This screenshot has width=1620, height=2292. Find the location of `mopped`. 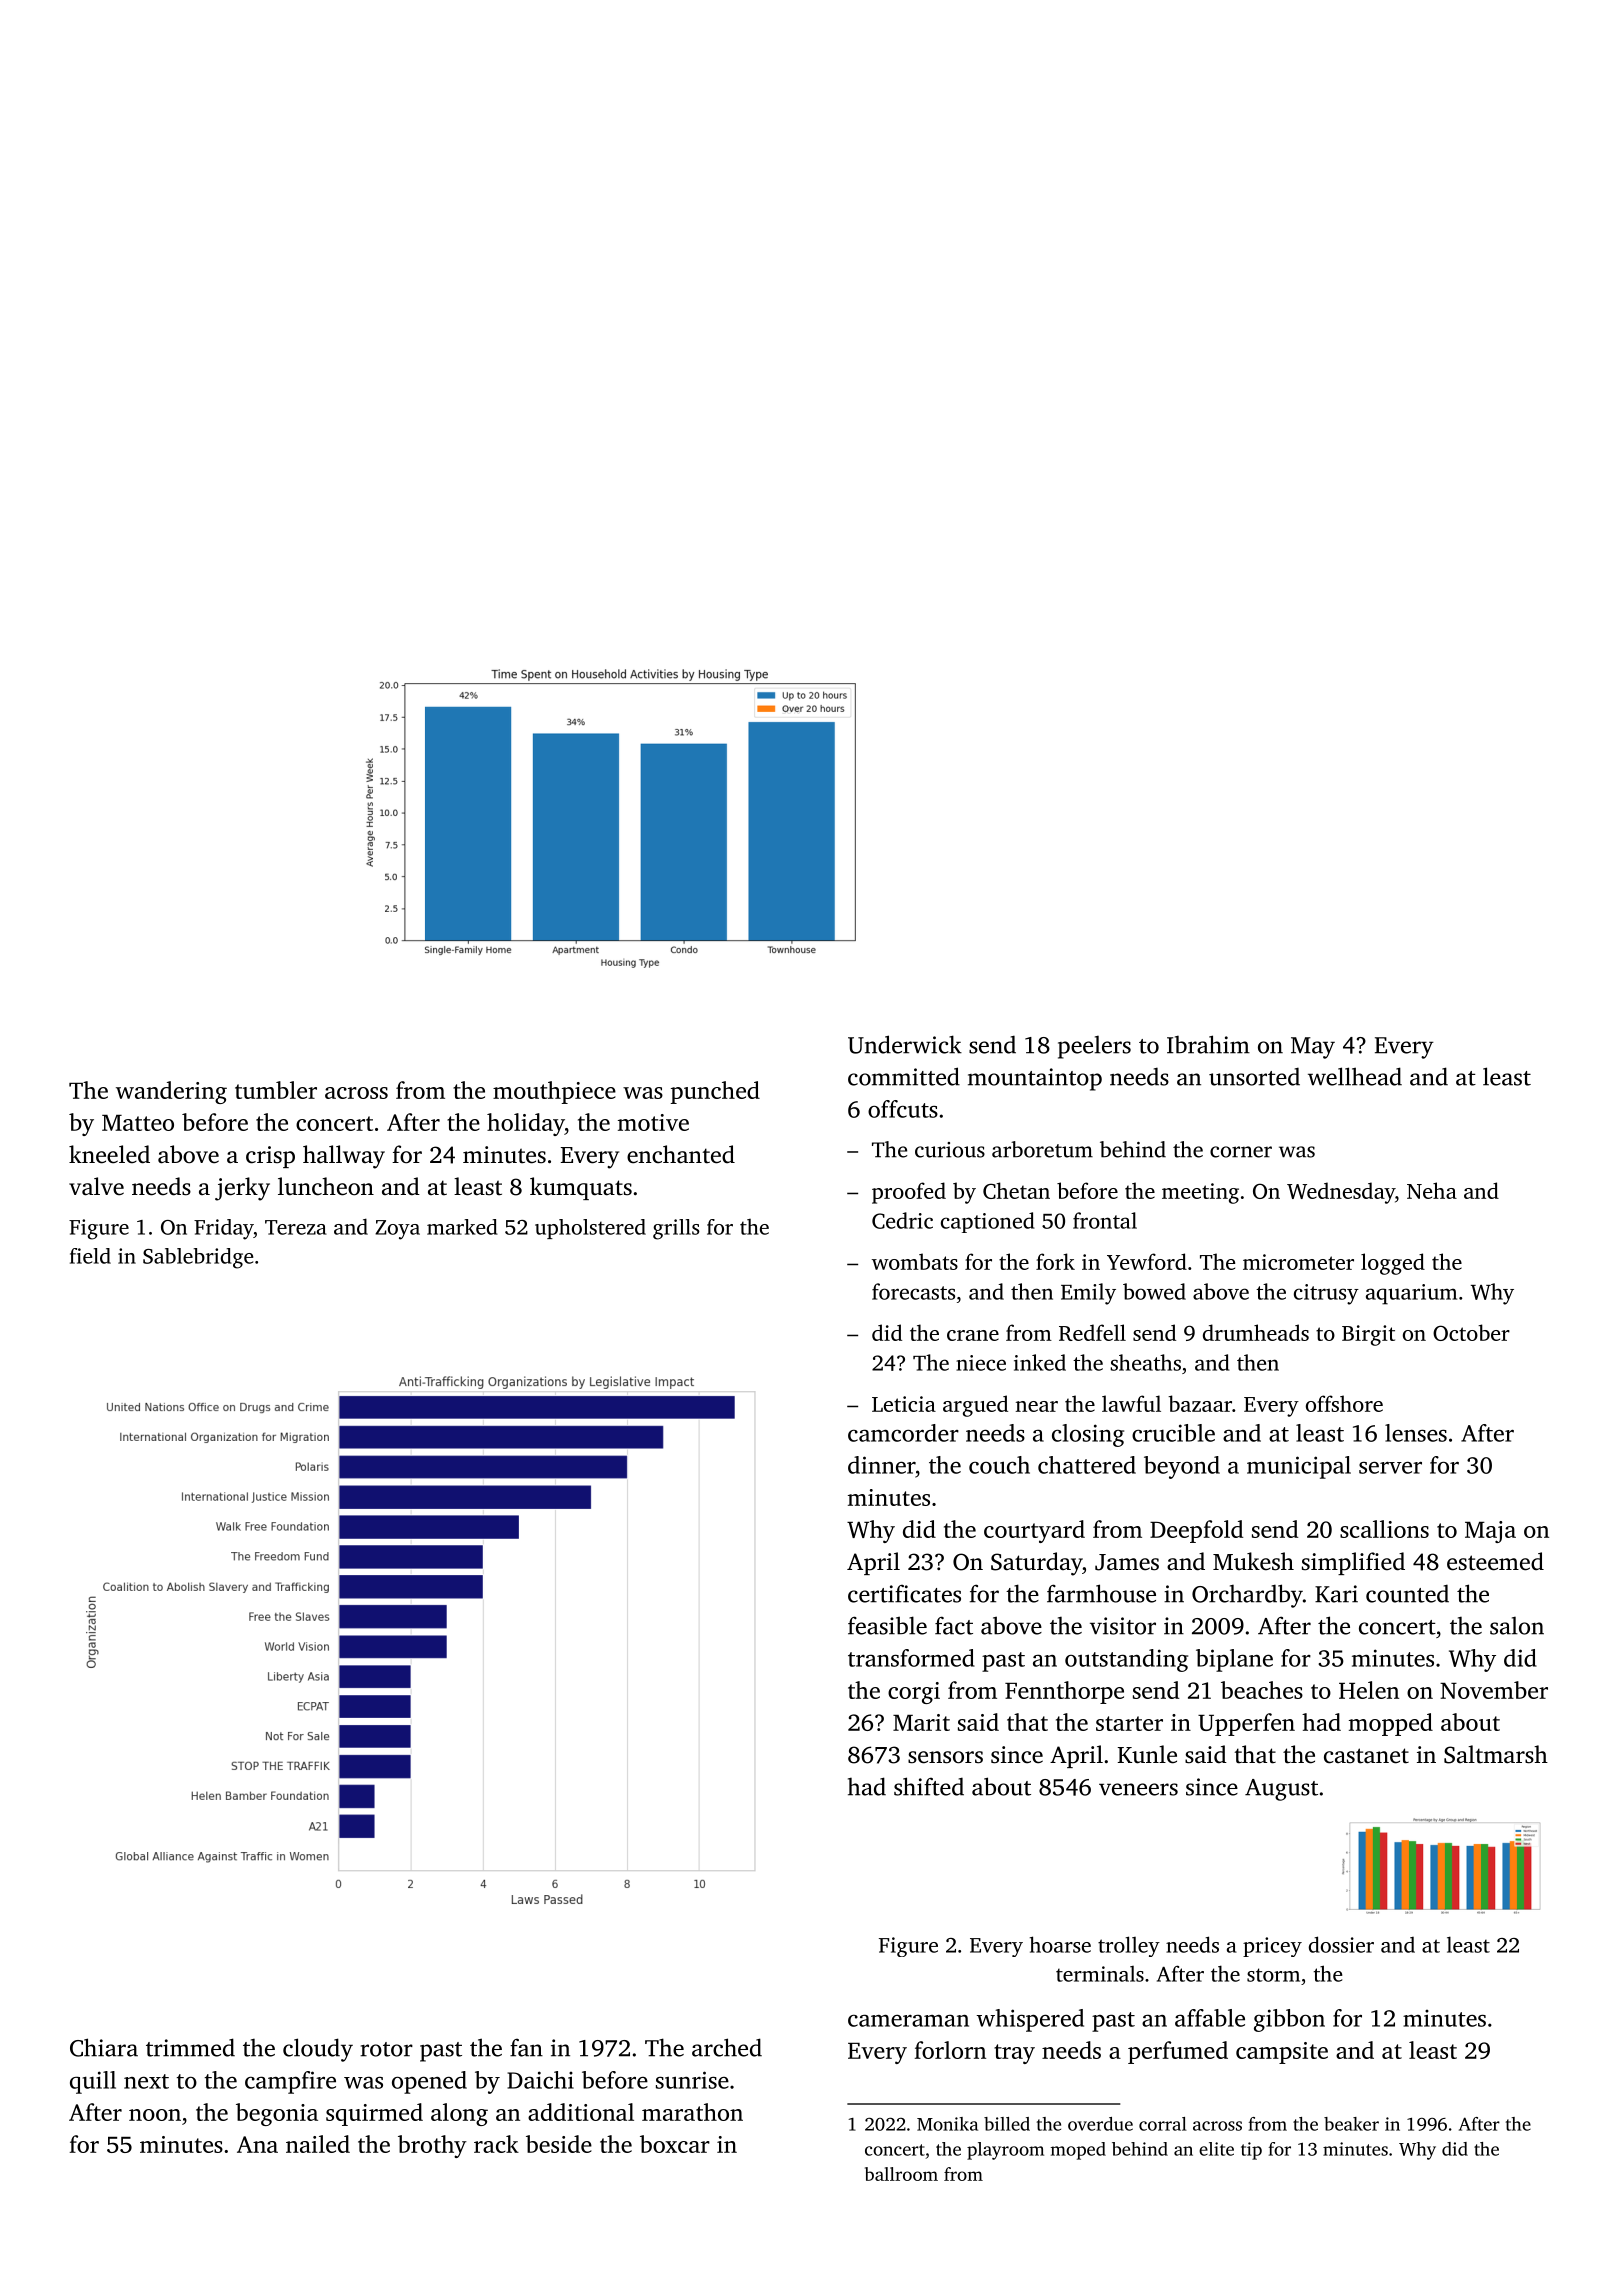

mopped is located at coordinates (1391, 1724).
